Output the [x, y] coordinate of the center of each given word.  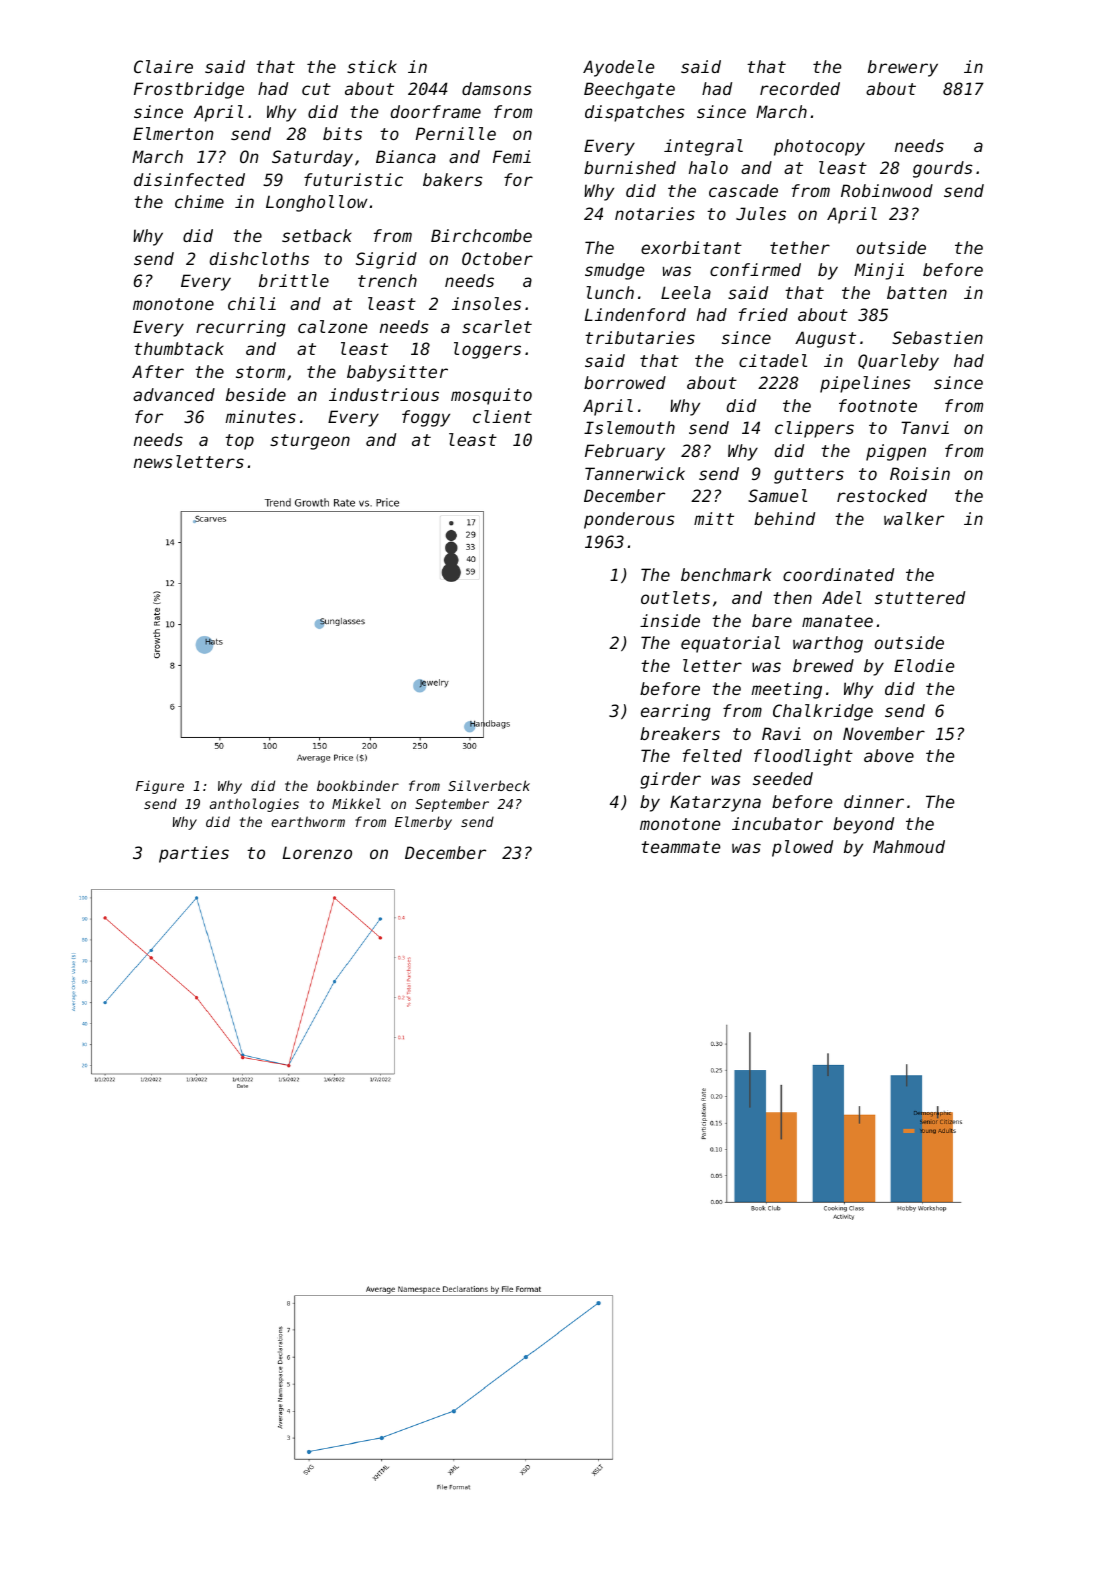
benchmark [726, 574]
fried [763, 314]
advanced [174, 394]
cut [316, 89]
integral [703, 147]
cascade [743, 190]
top [239, 442]
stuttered [920, 597]
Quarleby [898, 362]
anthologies [254, 805]
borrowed [625, 382]
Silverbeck [489, 785]
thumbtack [179, 348]
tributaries [640, 337]
